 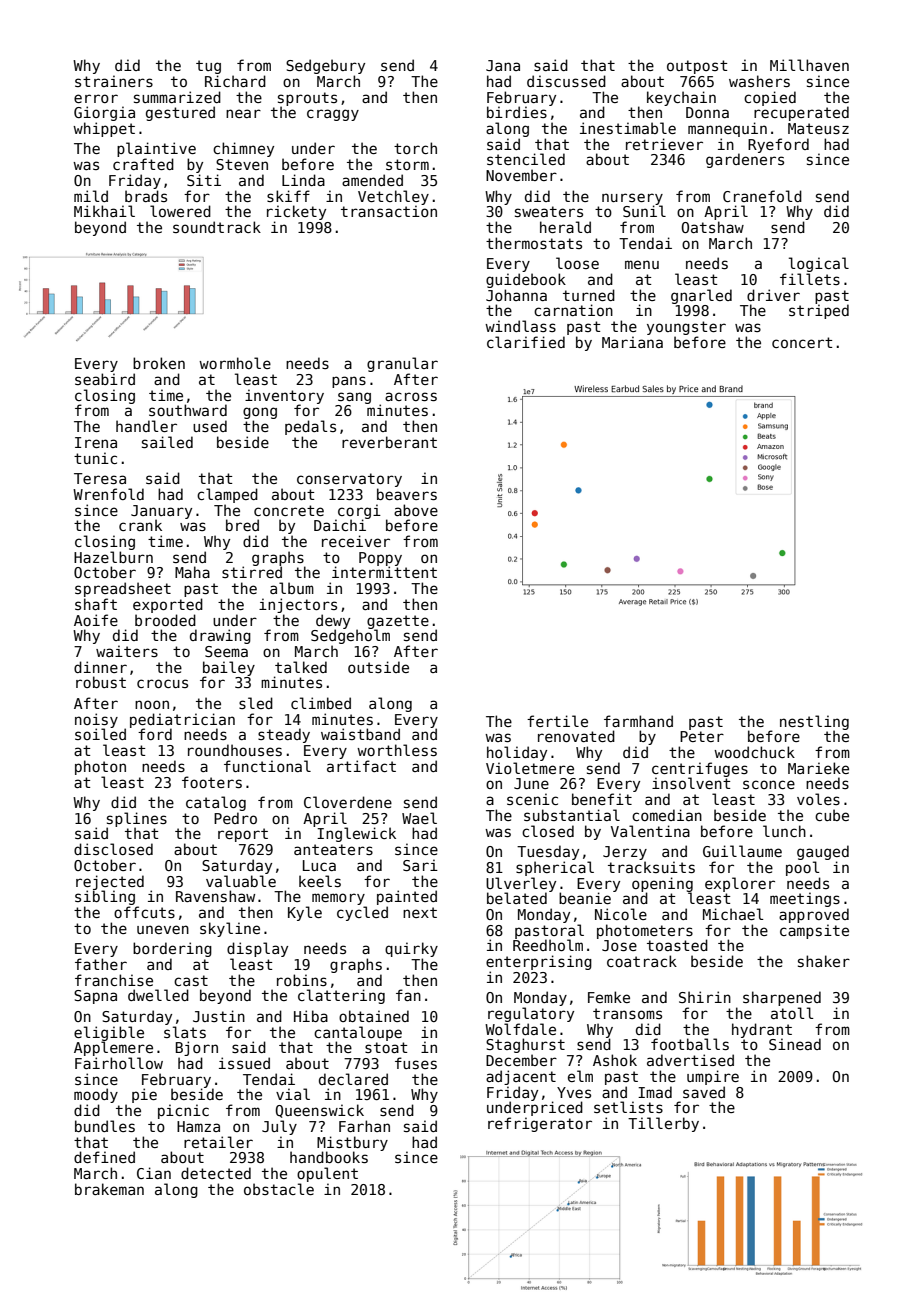 What do you see at coordinates (216, 1173) in the page?
I see `detected` at bounding box center [216, 1173].
